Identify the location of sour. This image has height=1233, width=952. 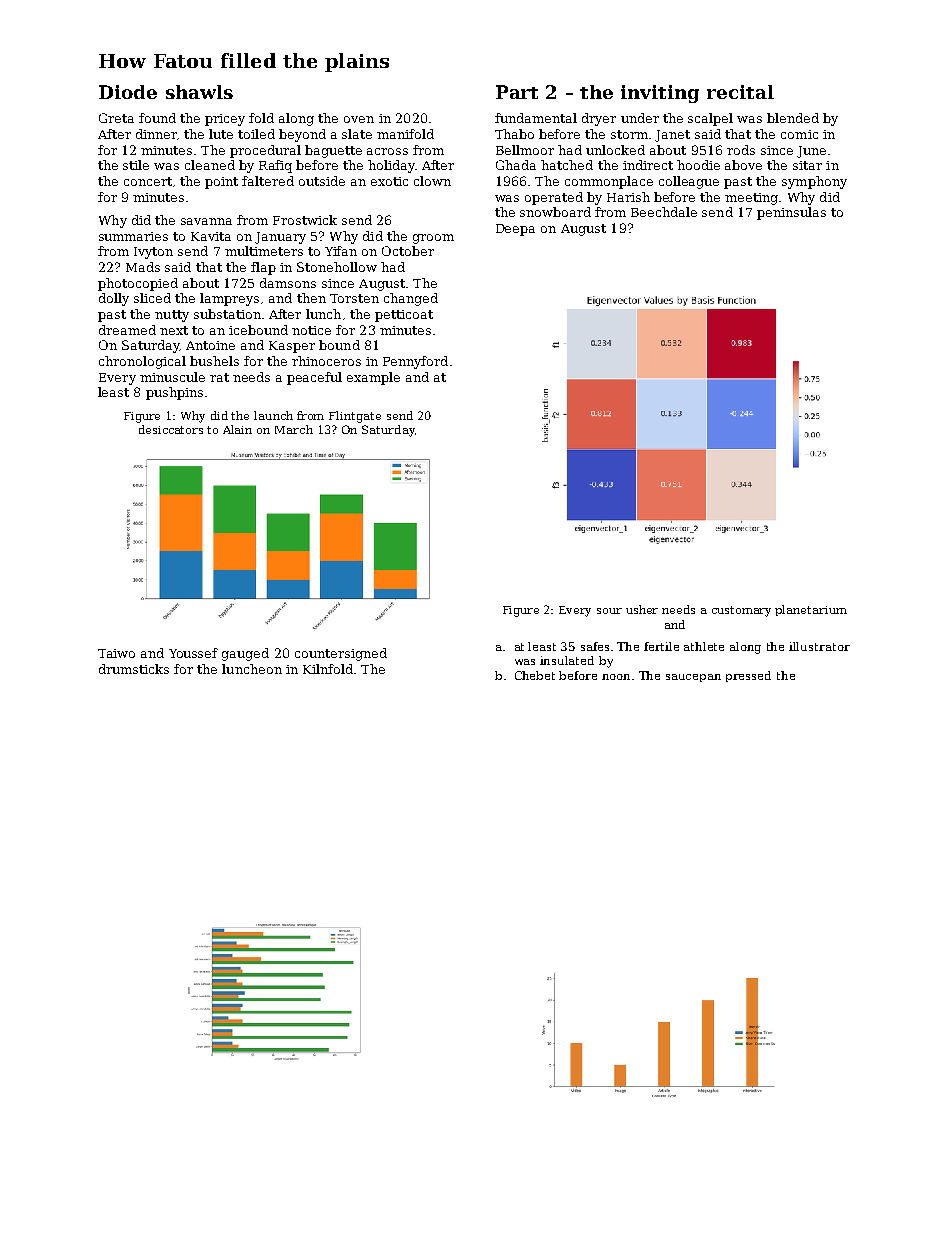
(609, 611).
